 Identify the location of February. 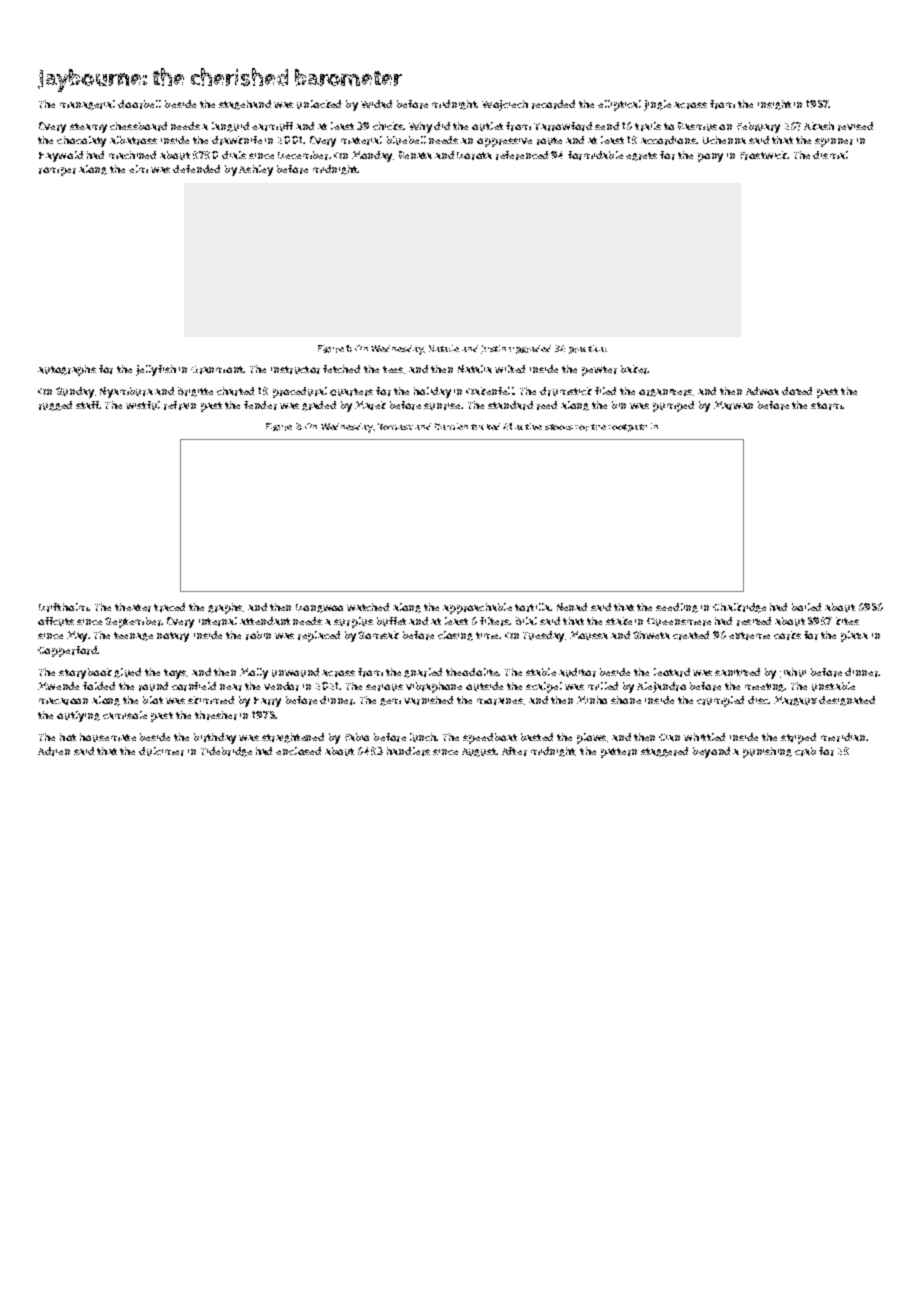
(758, 127).
